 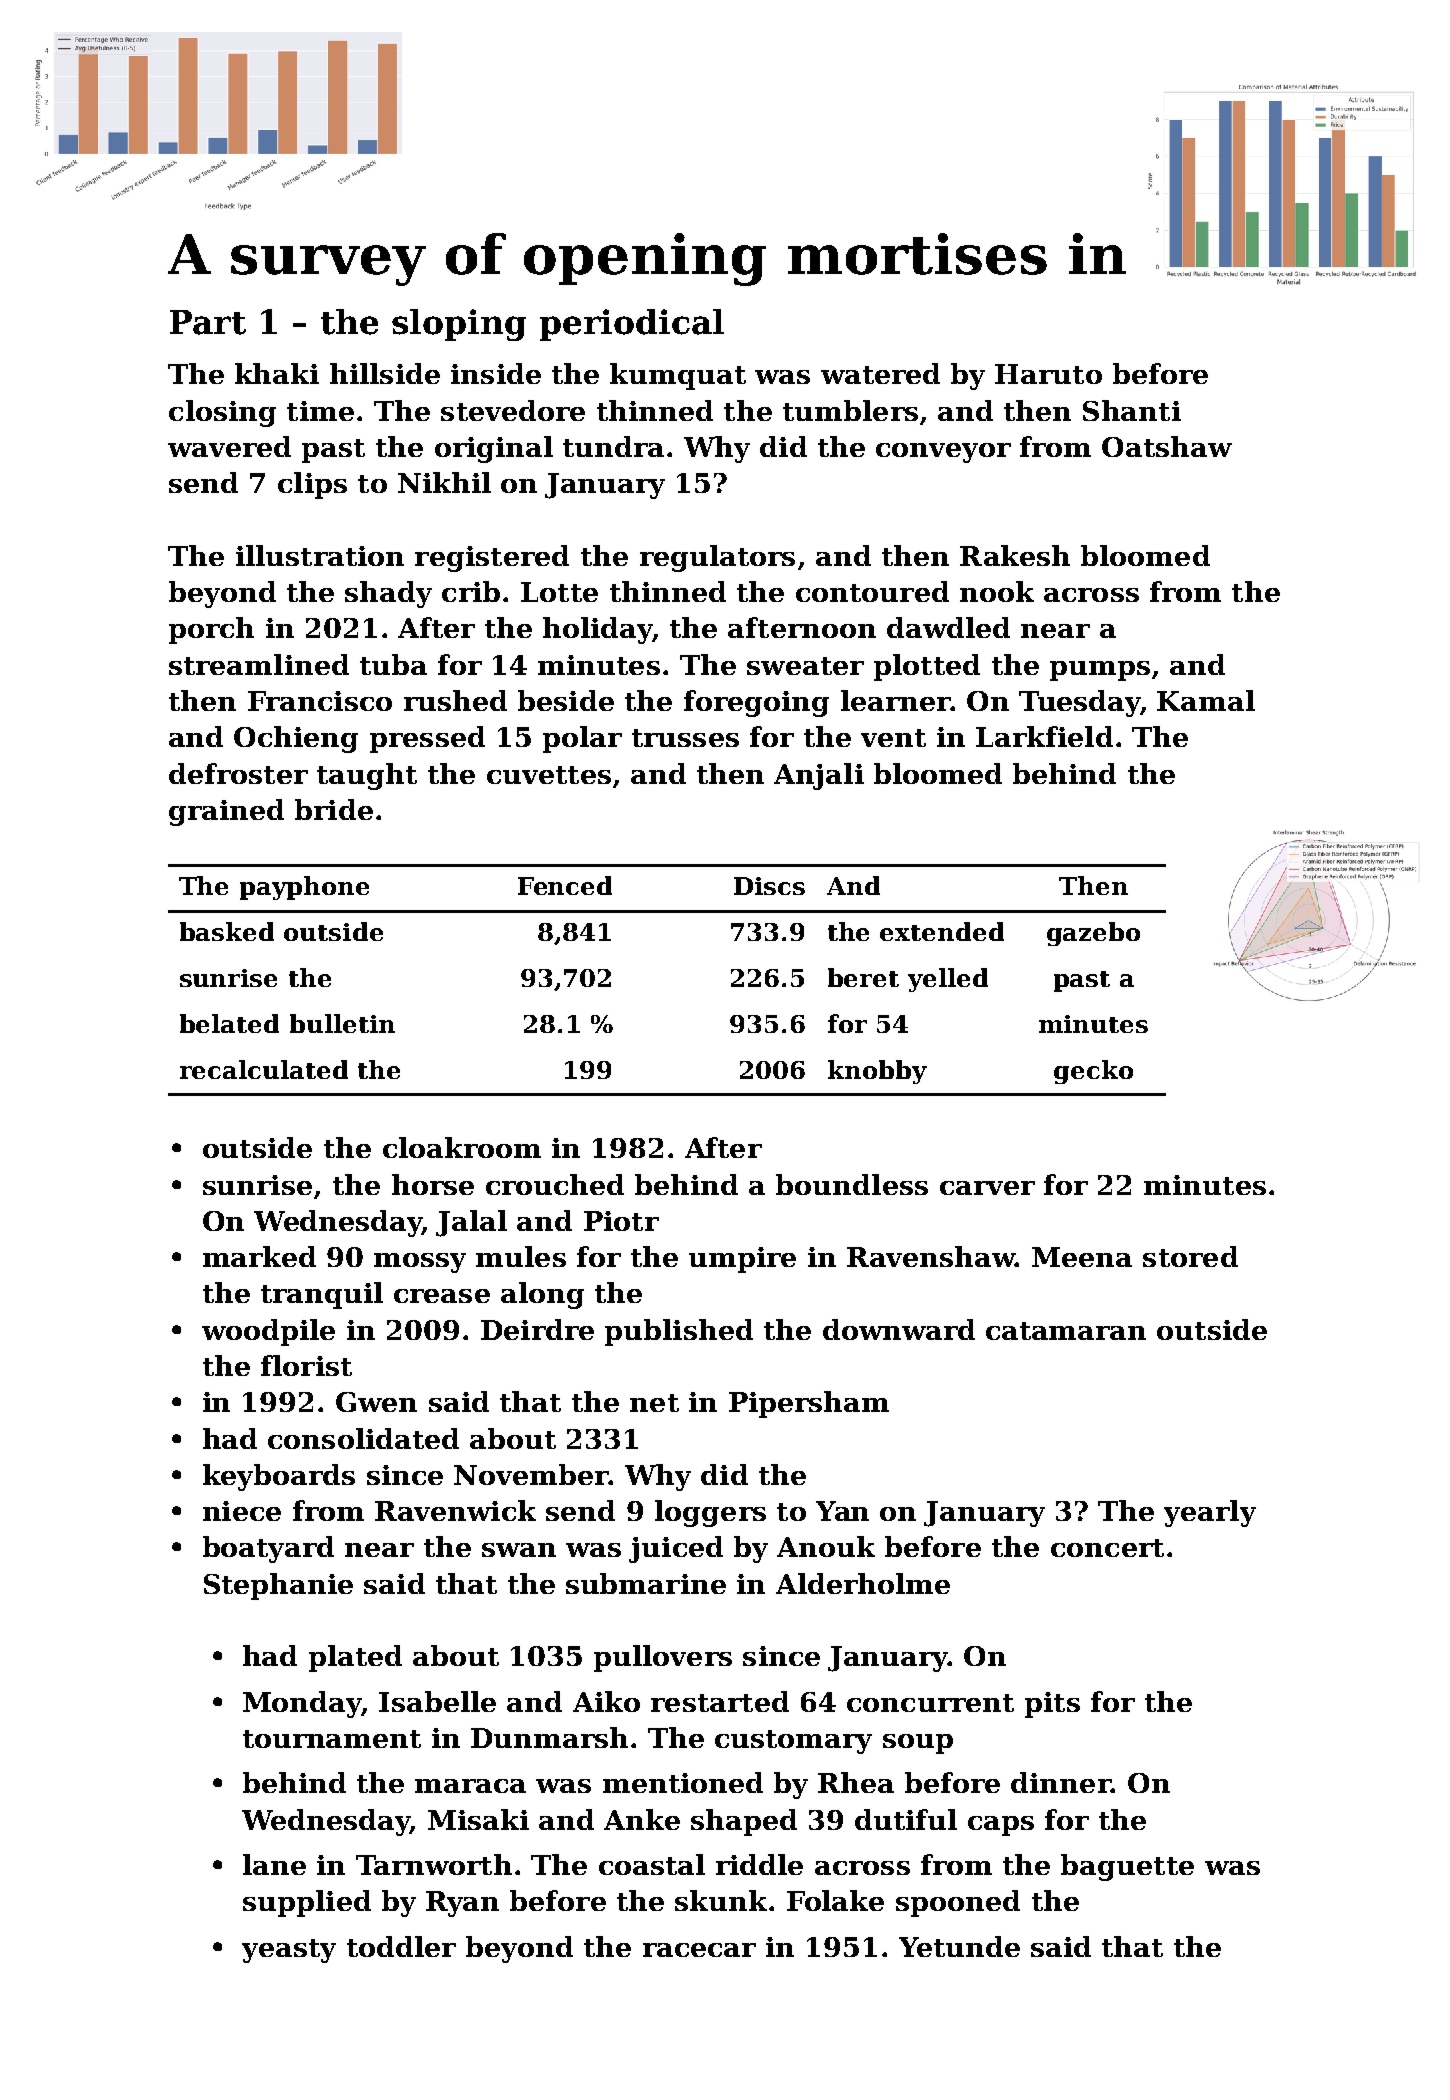 What do you see at coordinates (513, 410) in the page?
I see `stevedore` at bounding box center [513, 410].
